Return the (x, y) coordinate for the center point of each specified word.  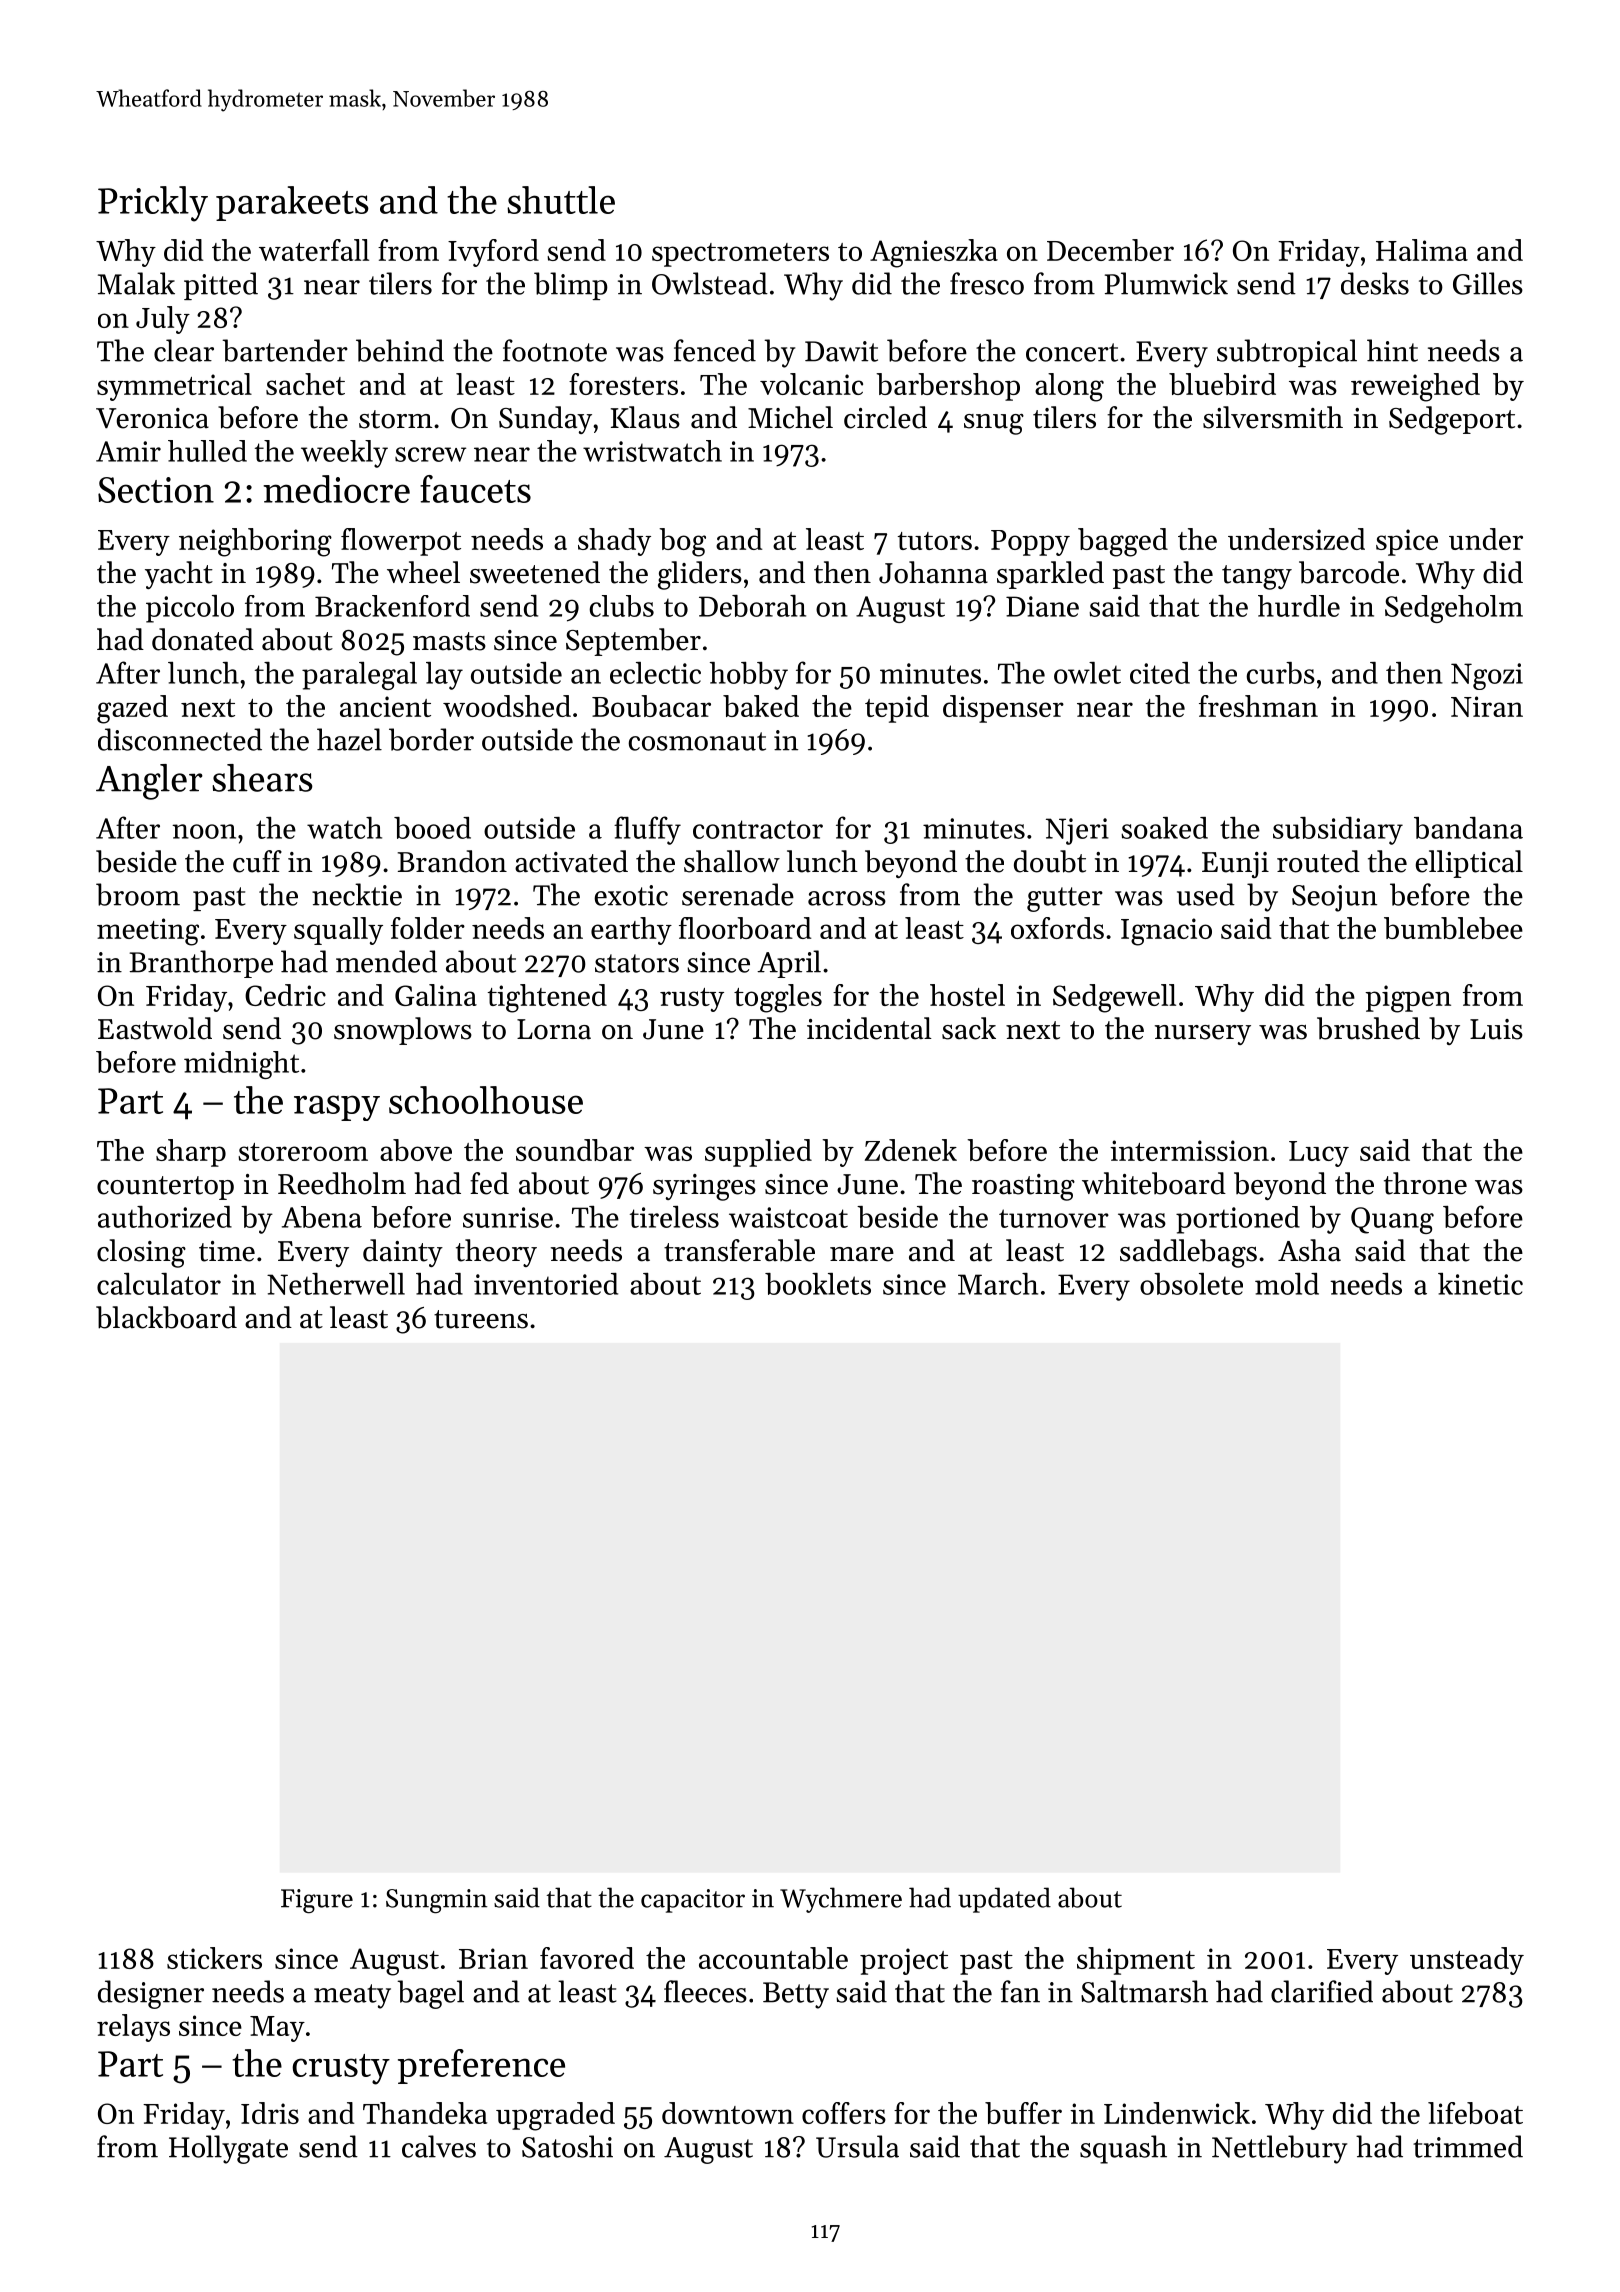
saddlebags (1188, 1253)
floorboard (745, 928)
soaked (1164, 828)
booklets (818, 1284)
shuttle (561, 200)
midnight (241, 1065)
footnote (555, 350)
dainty (403, 1253)
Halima (1422, 250)
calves (439, 2146)
